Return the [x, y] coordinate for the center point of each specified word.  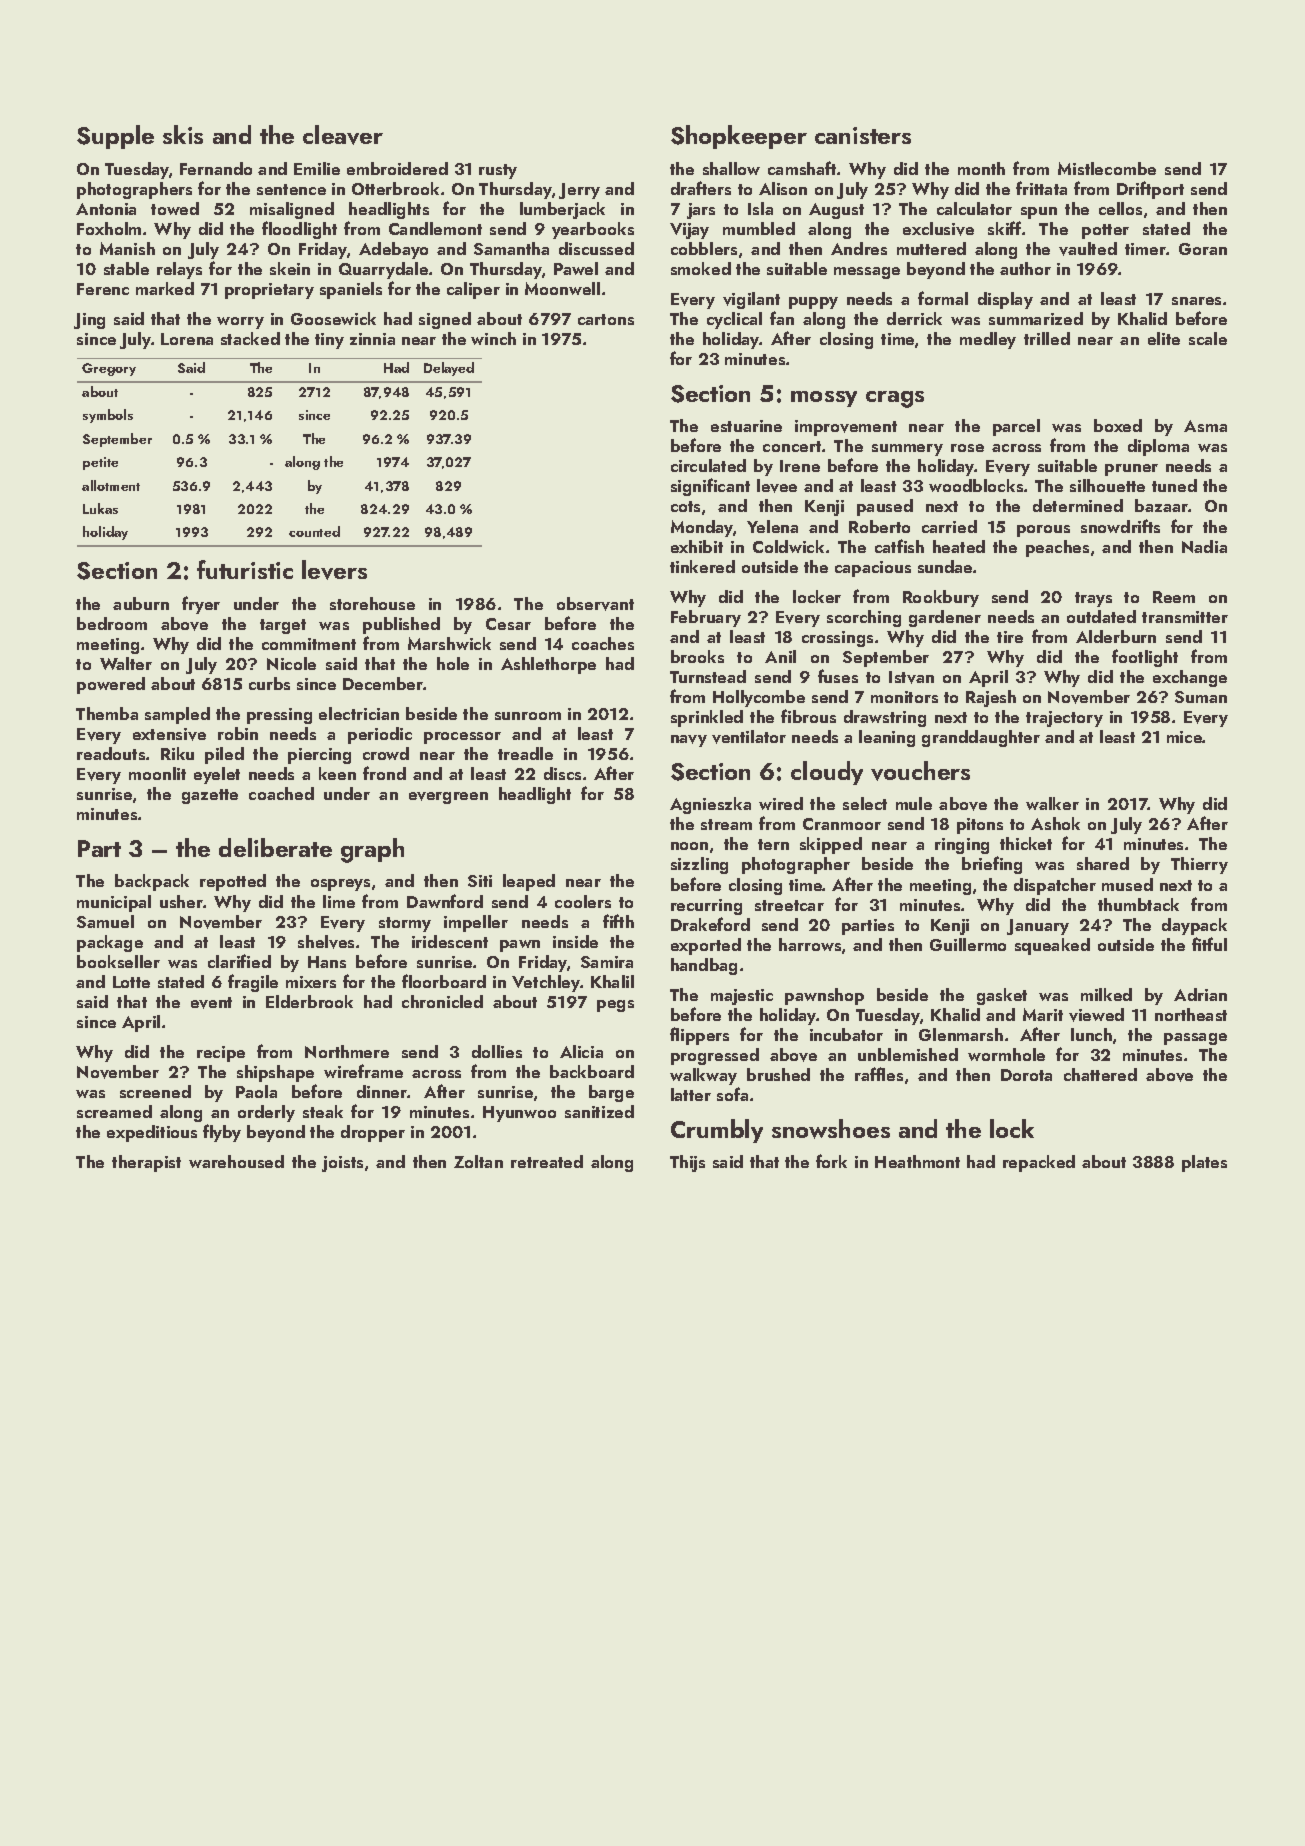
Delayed [449, 369]
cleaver [343, 135]
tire [1010, 637]
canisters [863, 135]
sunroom [528, 716]
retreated [547, 1161]
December [383, 683]
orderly [266, 1113]
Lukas [100, 508]
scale [1208, 338]
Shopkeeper [739, 137]
